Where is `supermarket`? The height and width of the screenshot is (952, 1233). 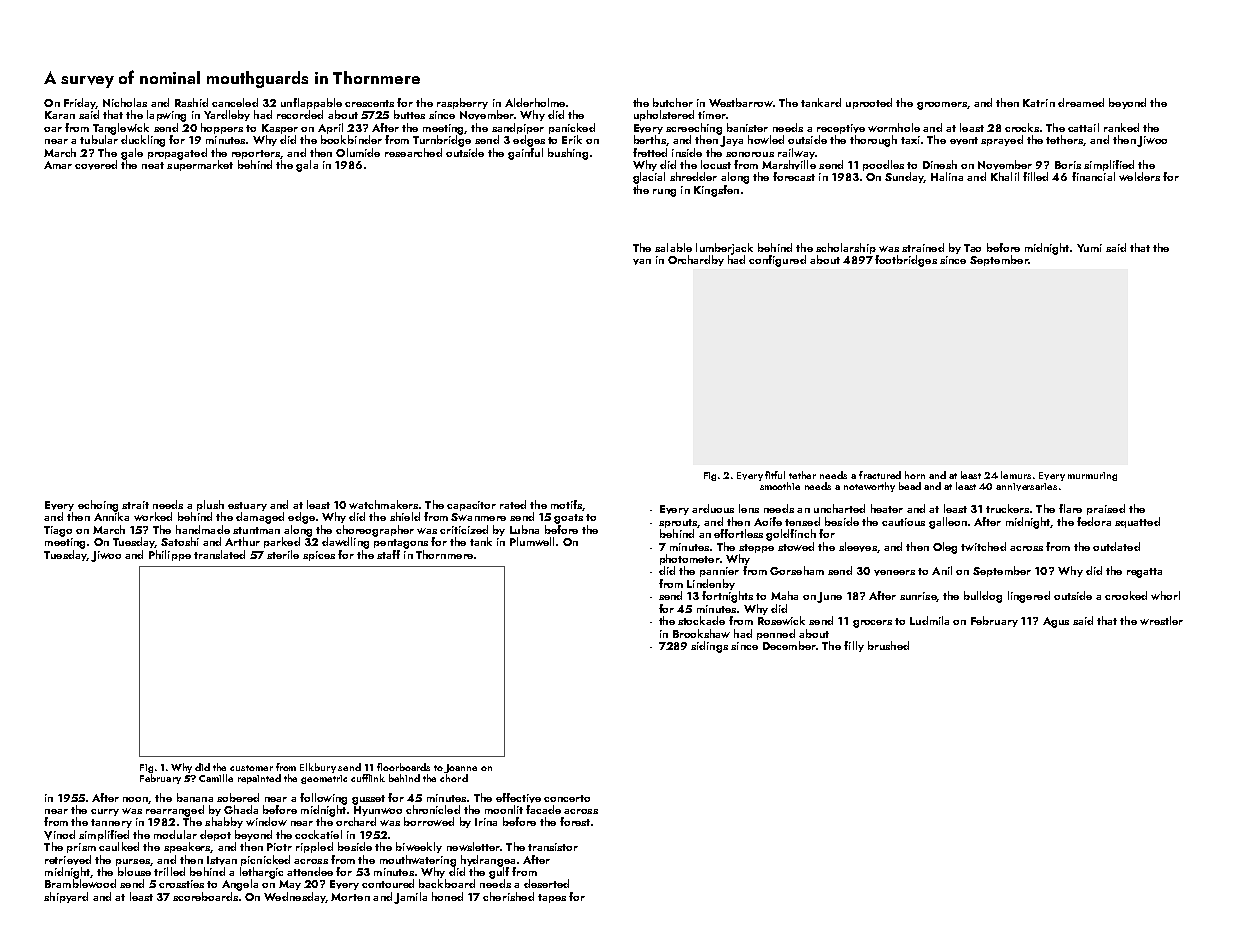 supermarket is located at coordinates (200, 165).
